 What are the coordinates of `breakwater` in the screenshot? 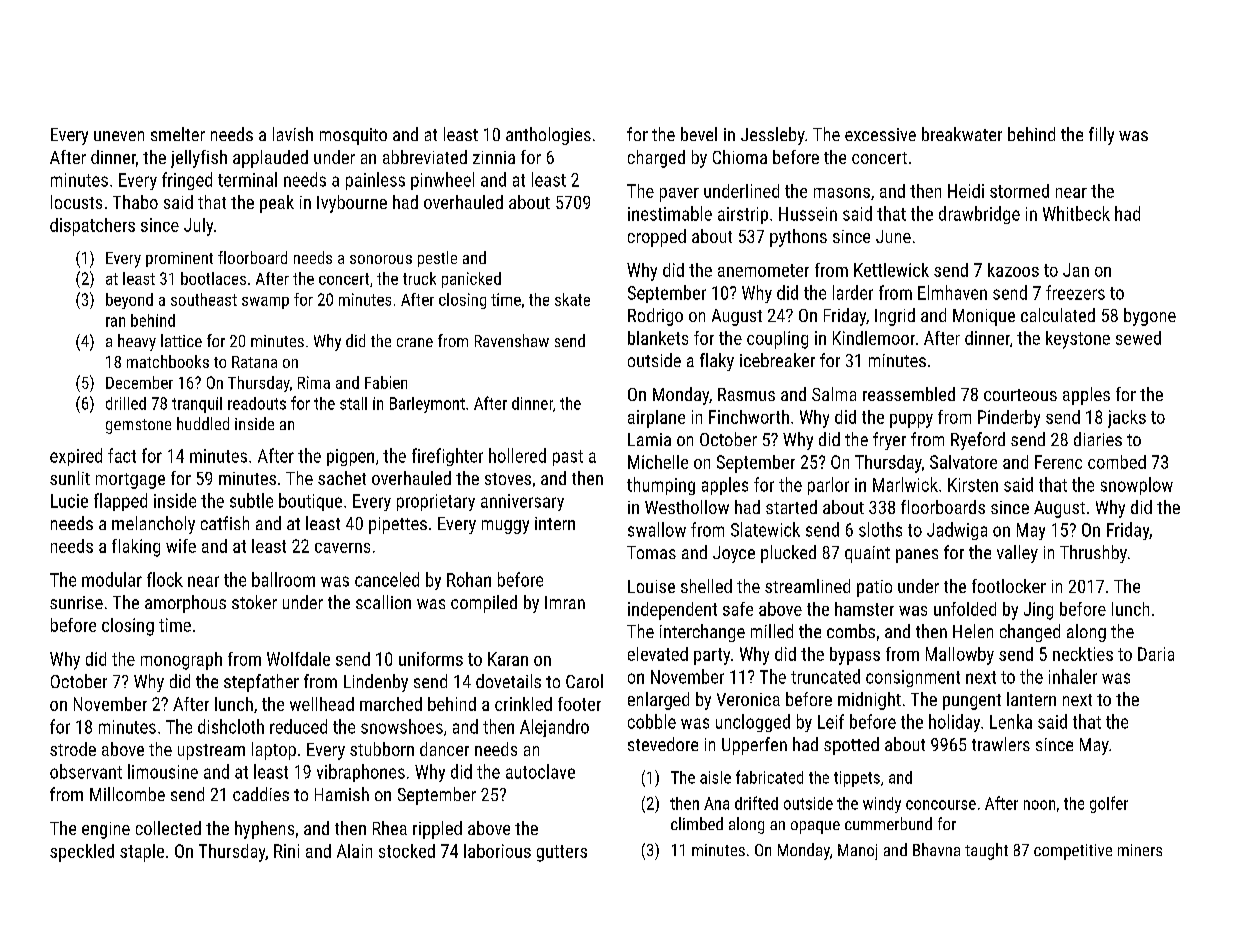 It's located at (962, 134).
